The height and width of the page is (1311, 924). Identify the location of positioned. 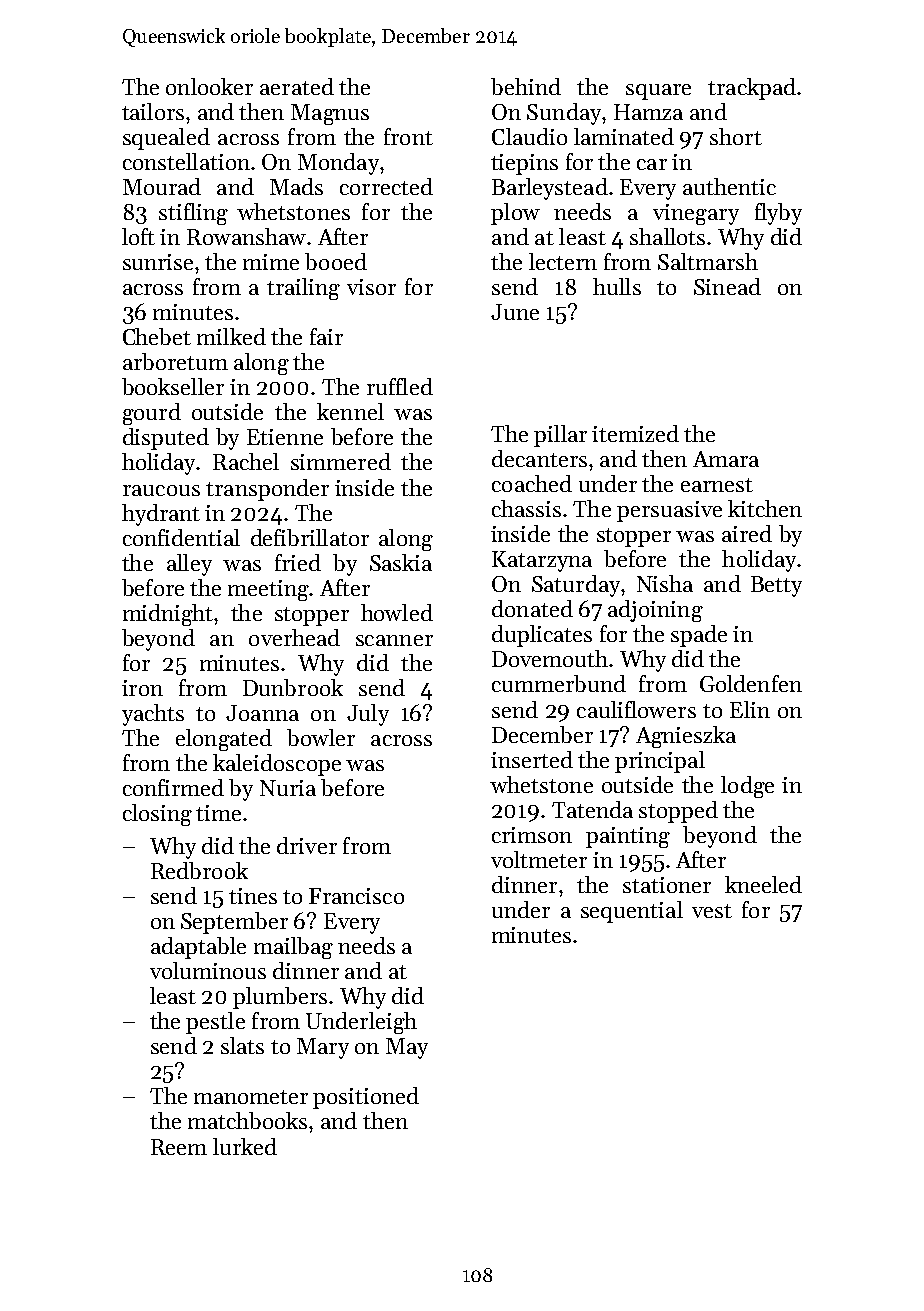
(366, 1098).
